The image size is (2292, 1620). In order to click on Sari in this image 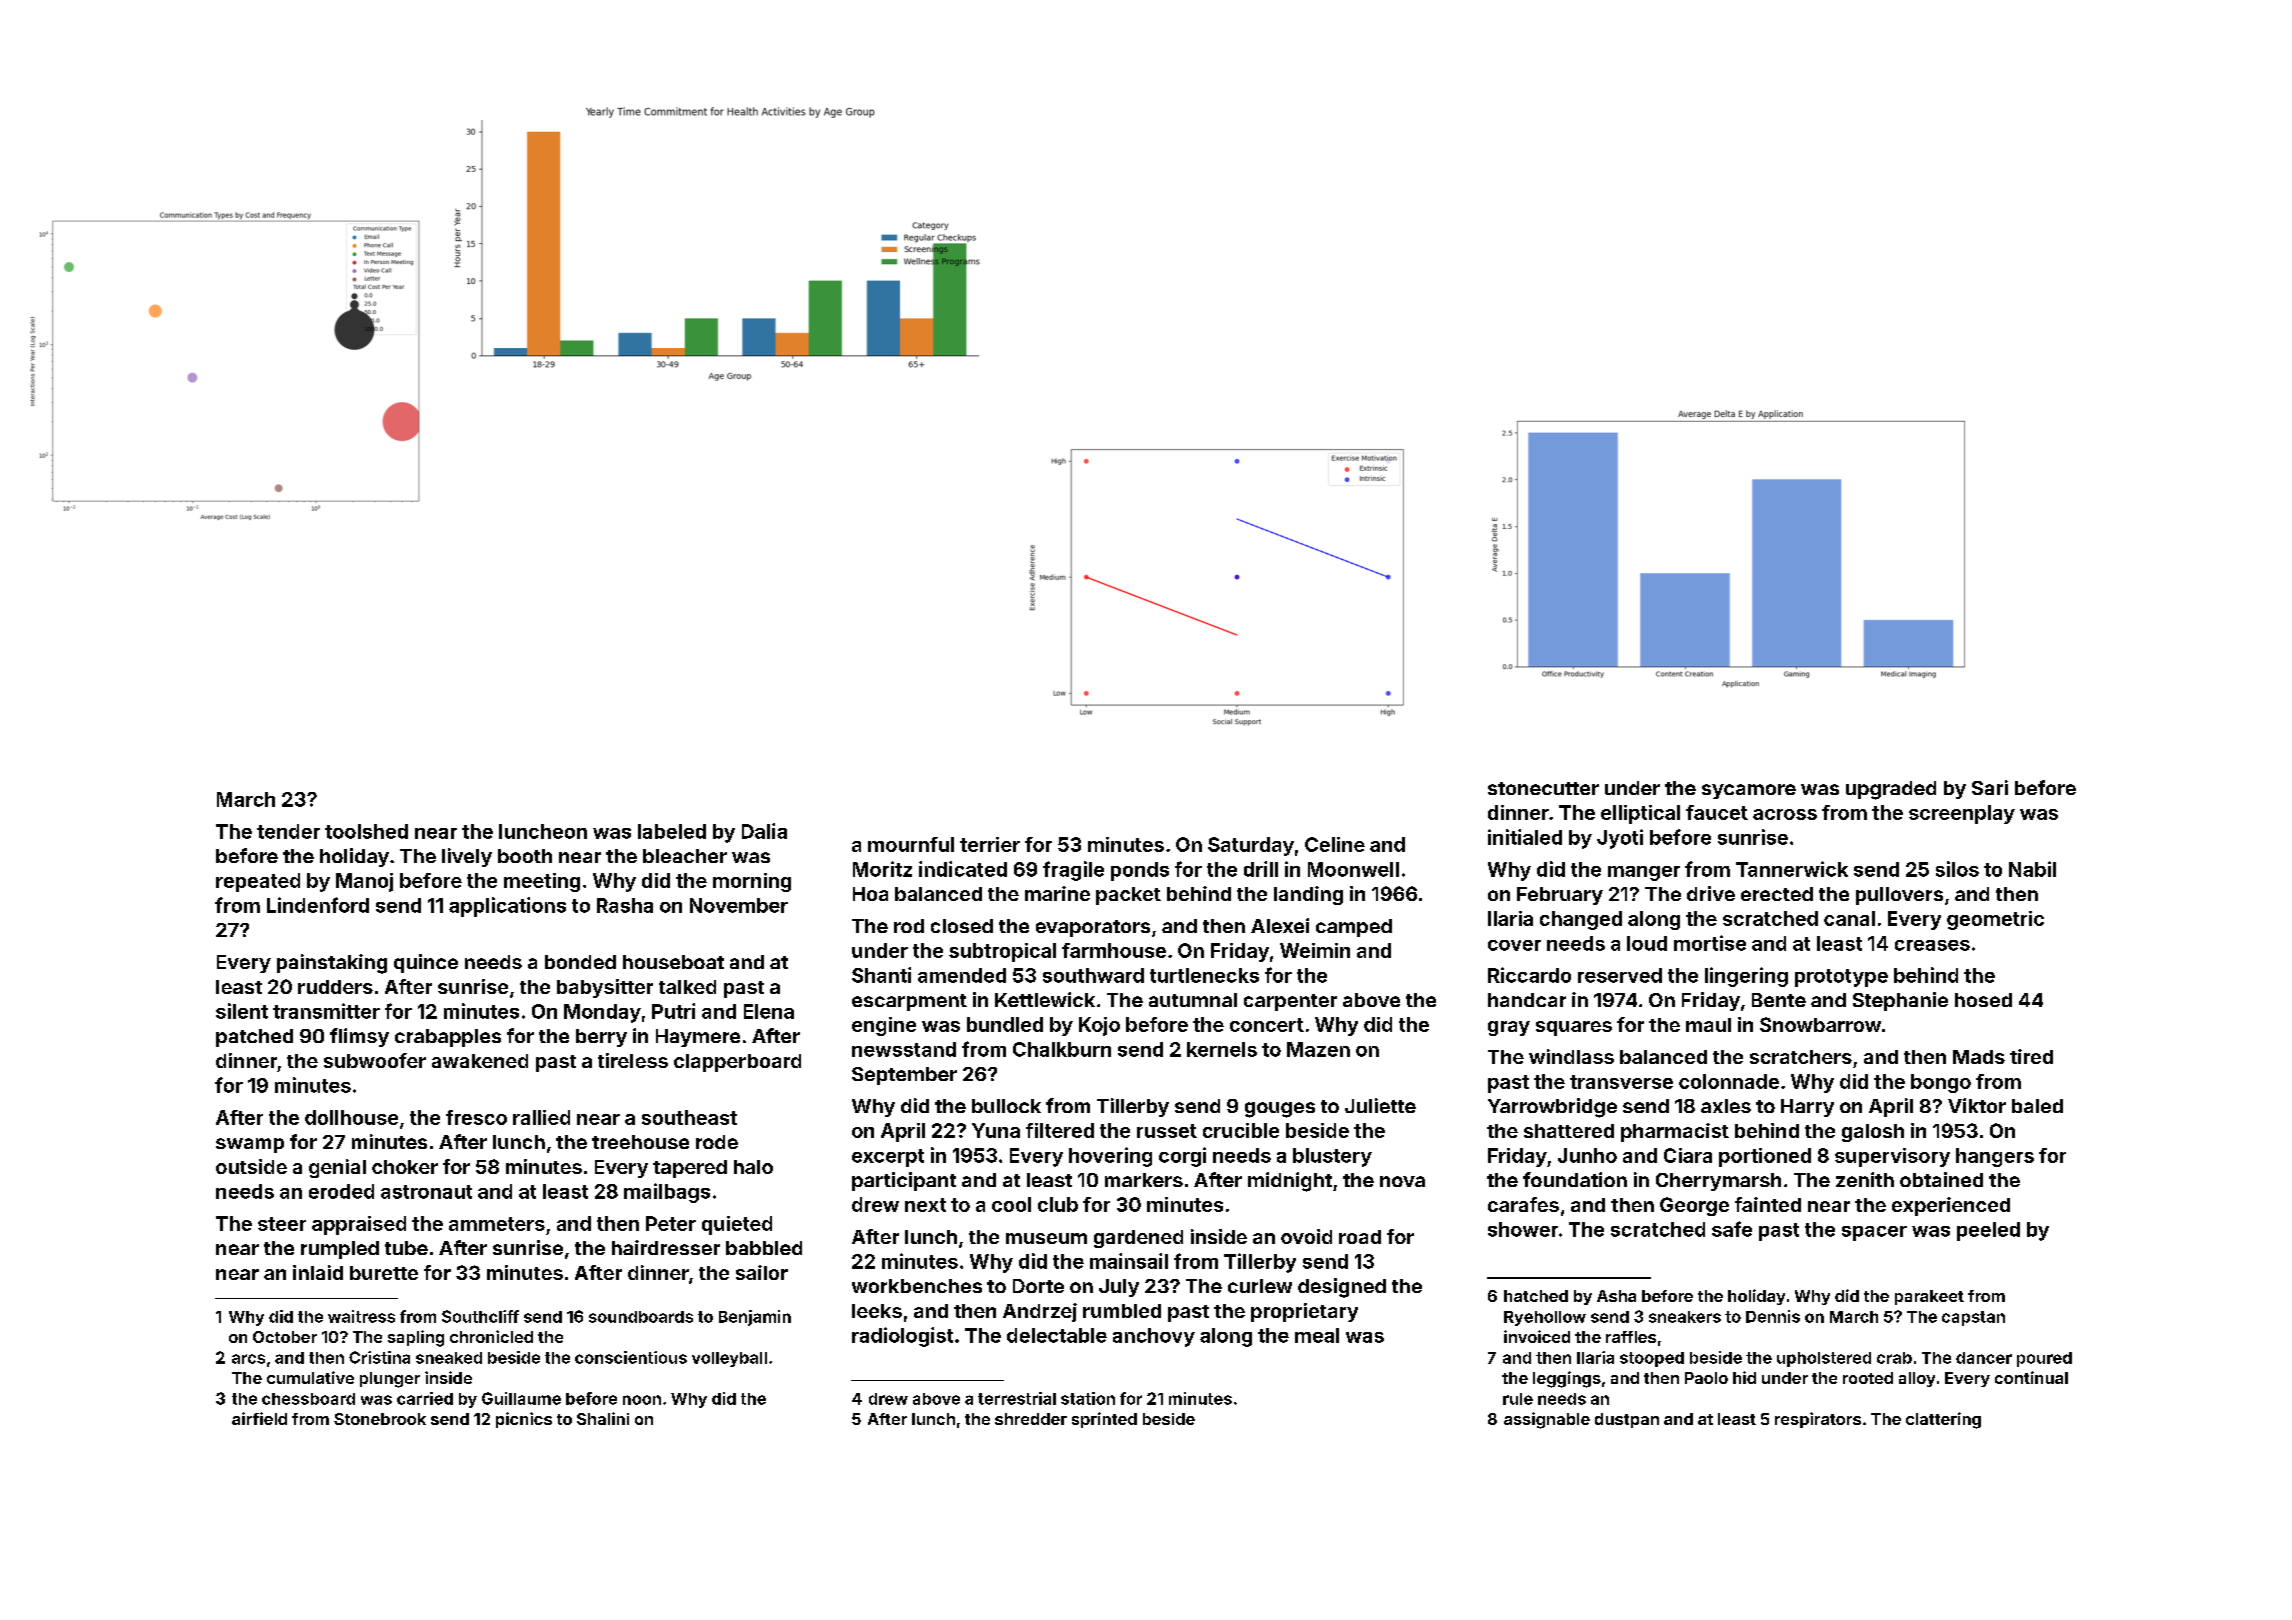, I will do `click(1990, 787)`.
